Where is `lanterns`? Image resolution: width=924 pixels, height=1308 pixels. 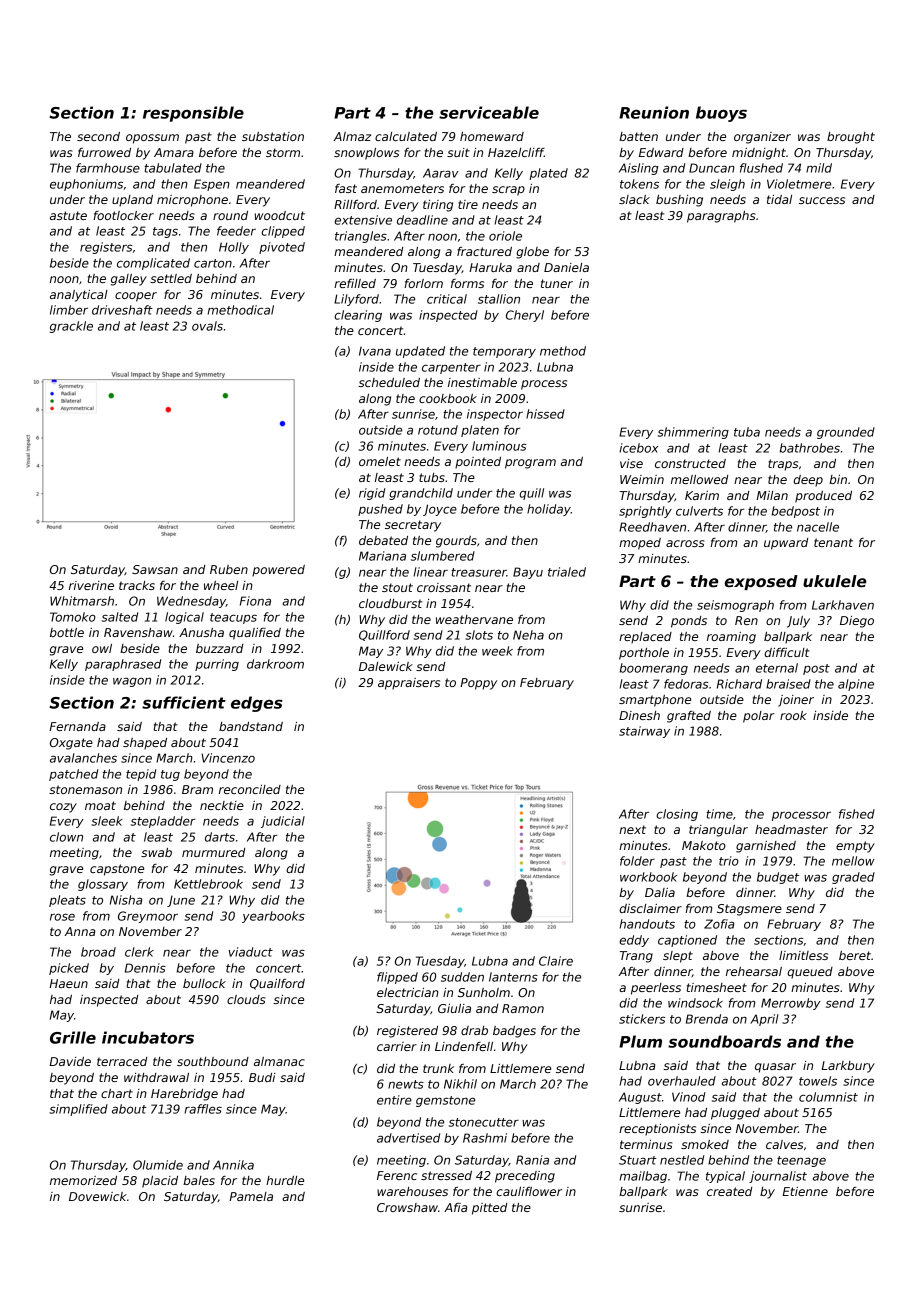 lanterns is located at coordinates (513, 977).
